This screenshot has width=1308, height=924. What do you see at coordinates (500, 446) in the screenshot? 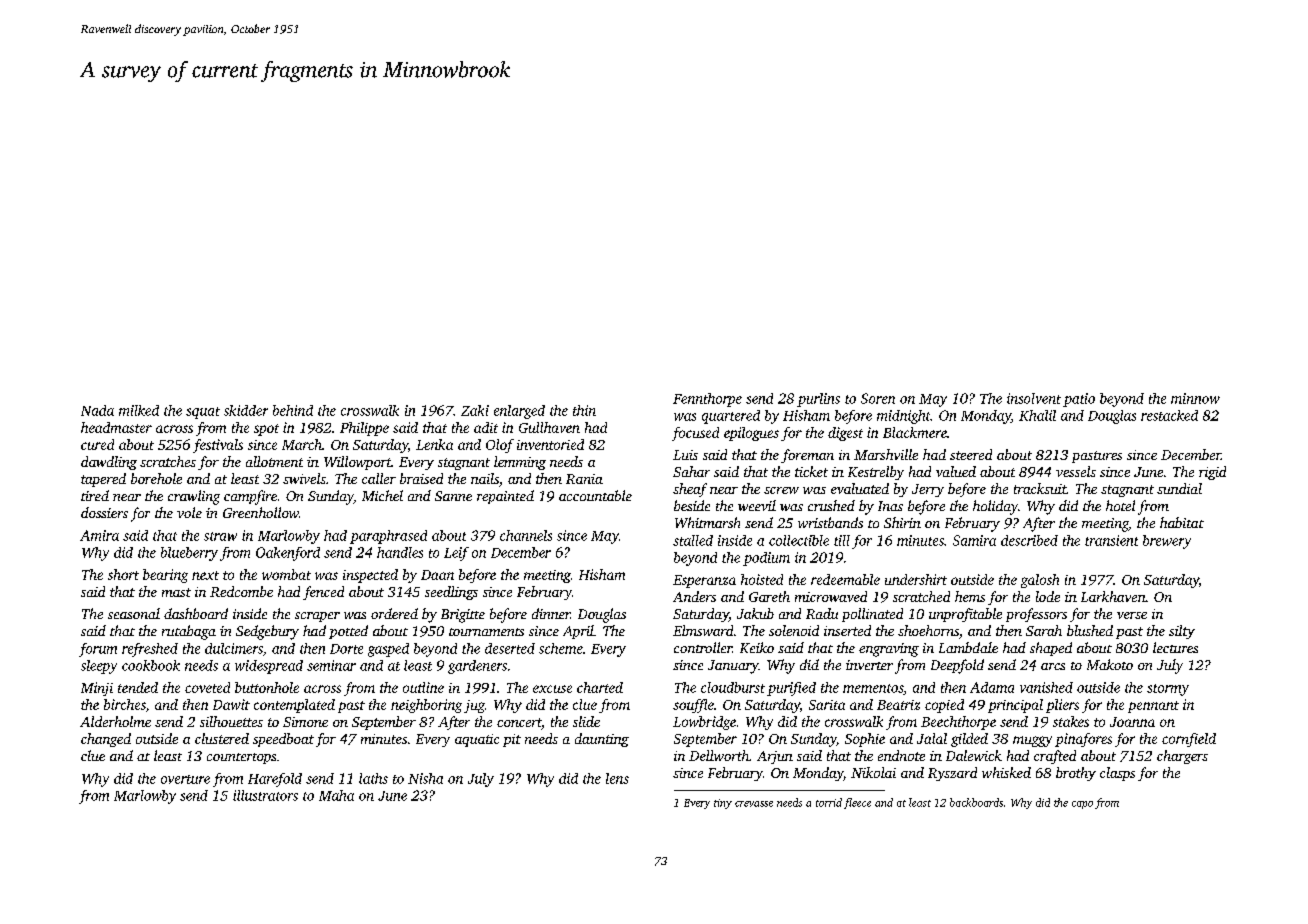
I see `Olof` at bounding box center [500, 446].
